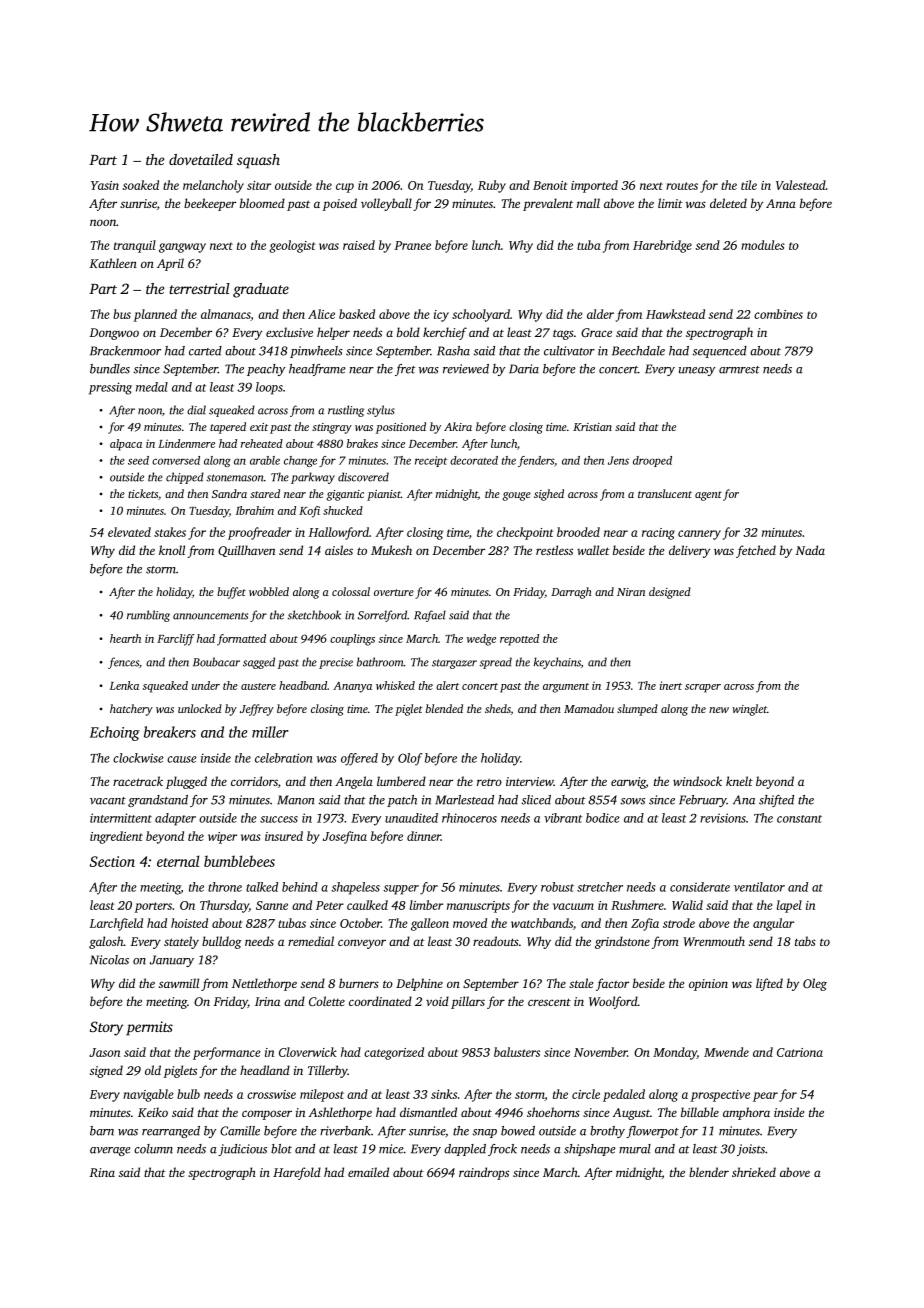  What do you see at coordinates (394, 1053) in the screenshot?
I see `categorized` at bounding box center [394, 1053].
